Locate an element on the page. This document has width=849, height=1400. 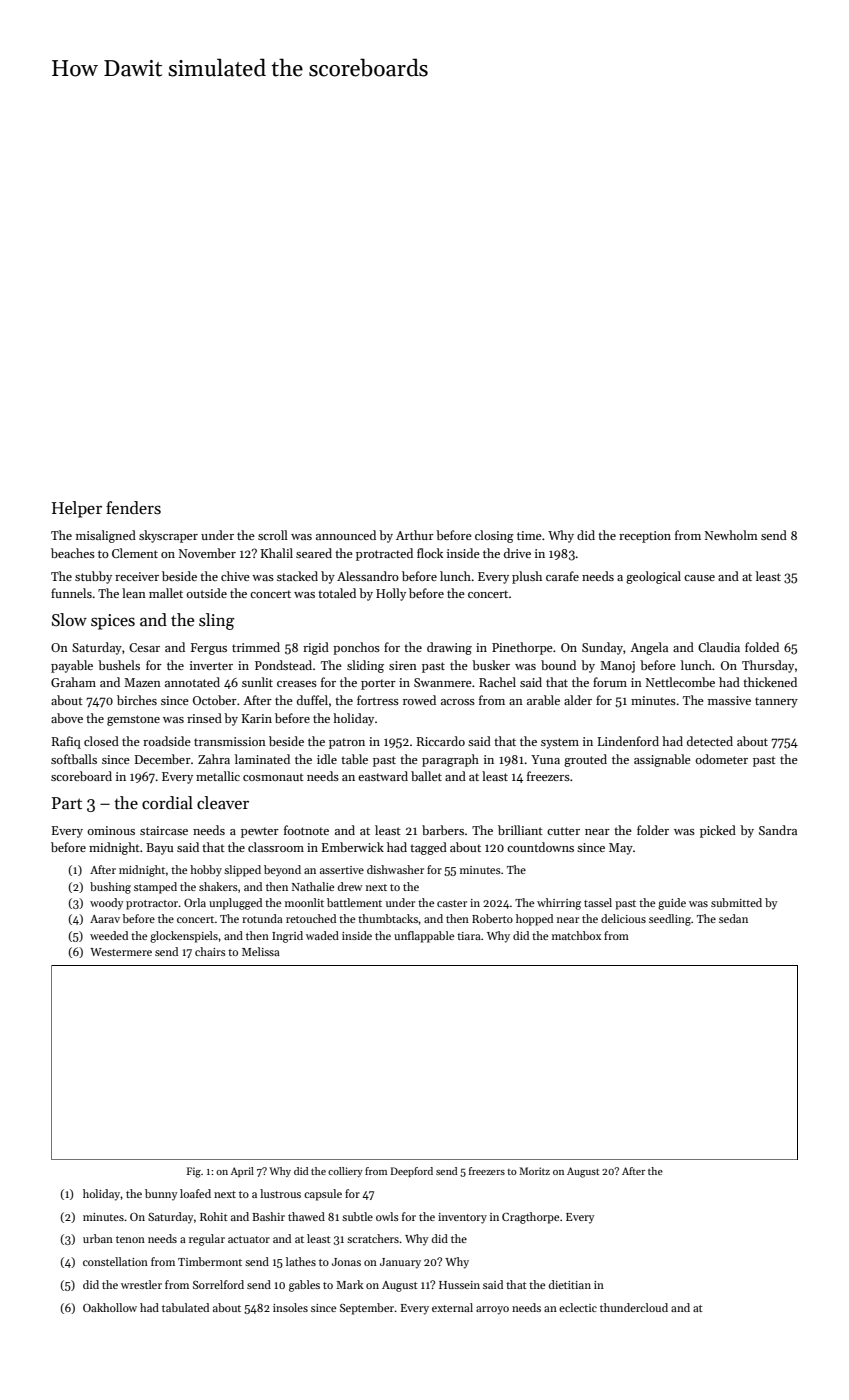
cutter is located at coordinates (563, 831).
